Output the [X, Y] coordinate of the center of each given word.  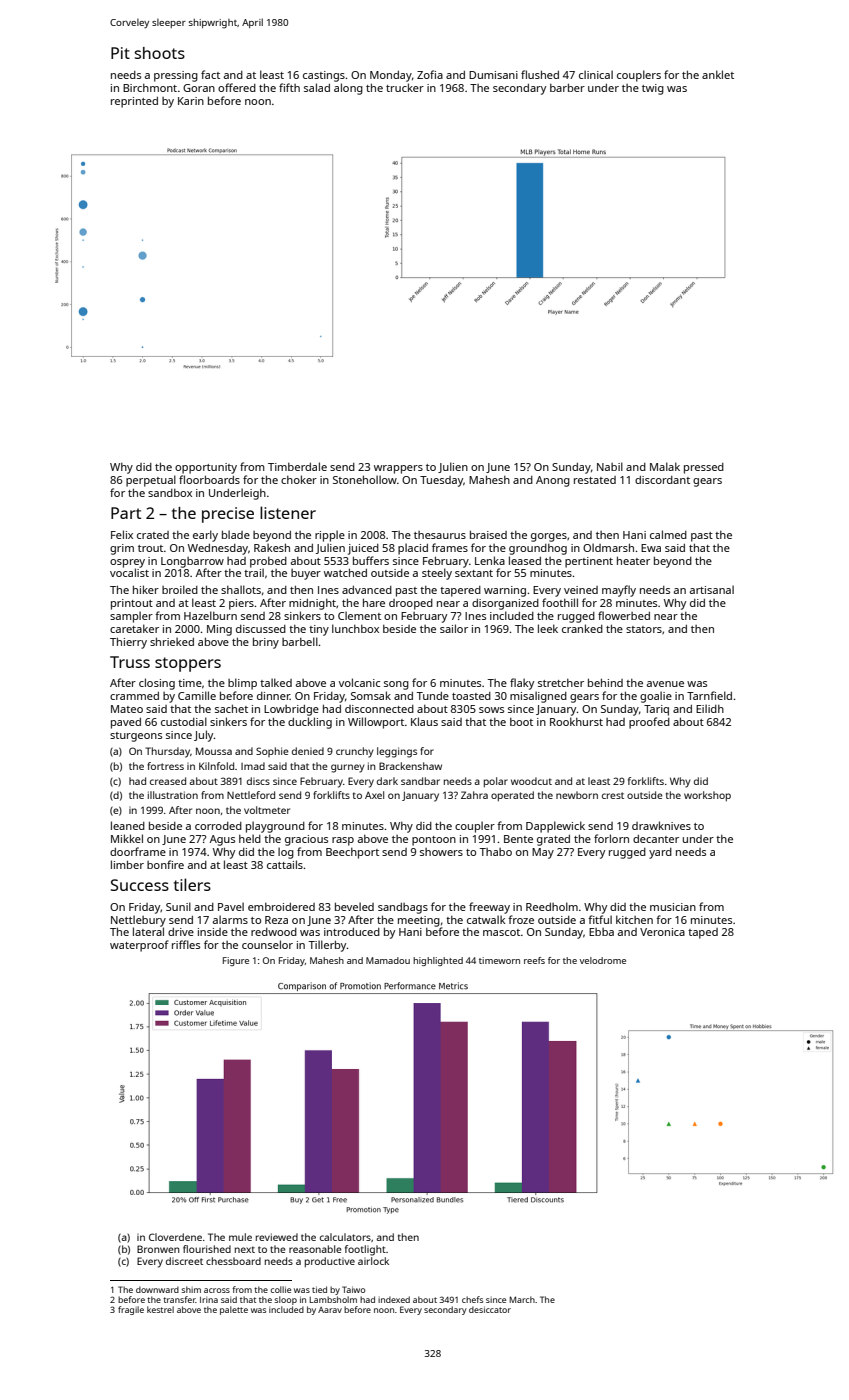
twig [653, 89]
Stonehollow [365, 479]
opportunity [206, 468]
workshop [707, 796]
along [348, 89]
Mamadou [388, 960]
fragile [131, 1310]
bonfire [165, 864]
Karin [191, 101]
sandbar [420, 781]
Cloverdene [175, 1237]
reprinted [134, 102]
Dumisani [493, 75]
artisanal [712, 589]
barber [567, 87]
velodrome [603, 960]
